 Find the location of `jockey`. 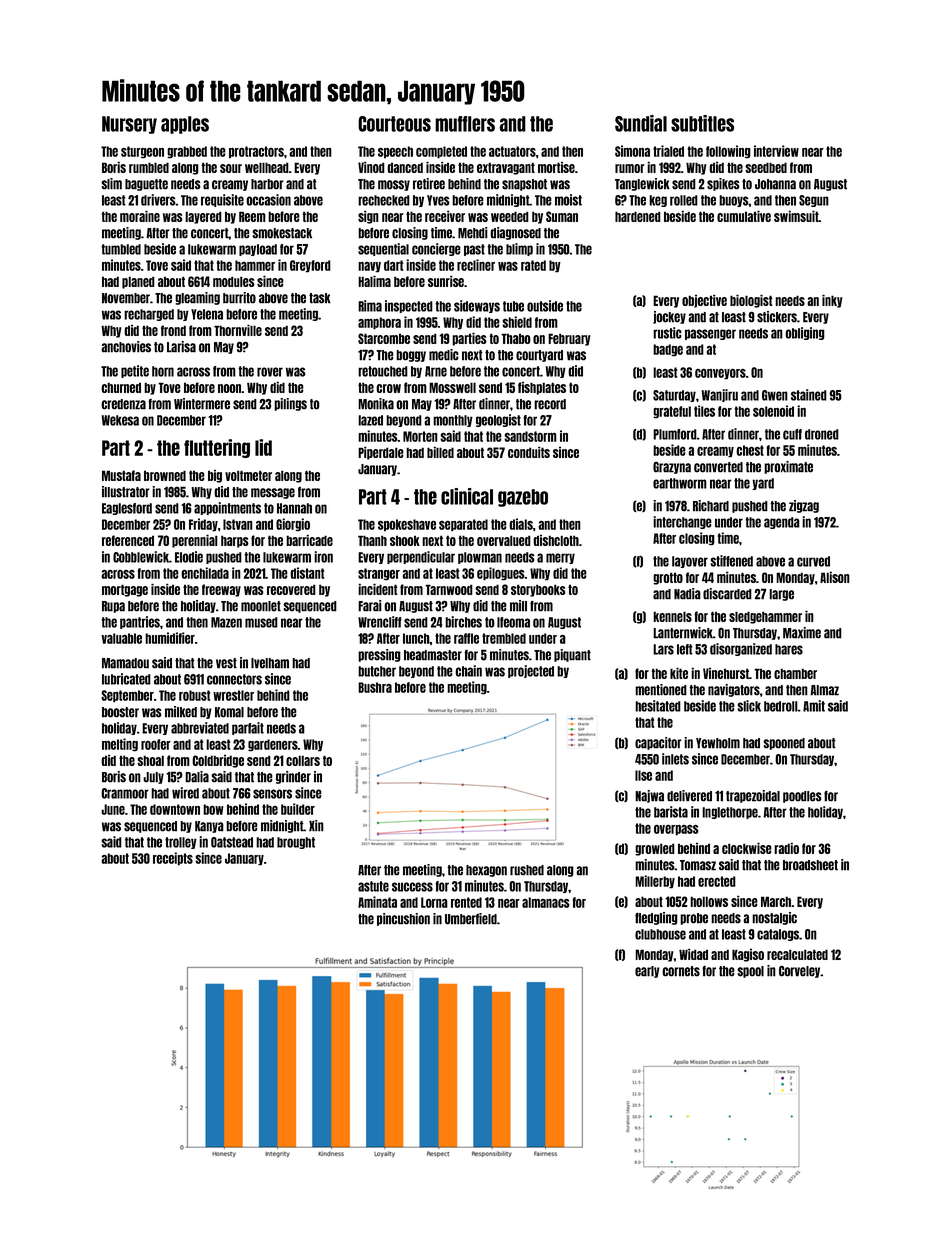

jockey is located at coordinates (669, 317).
